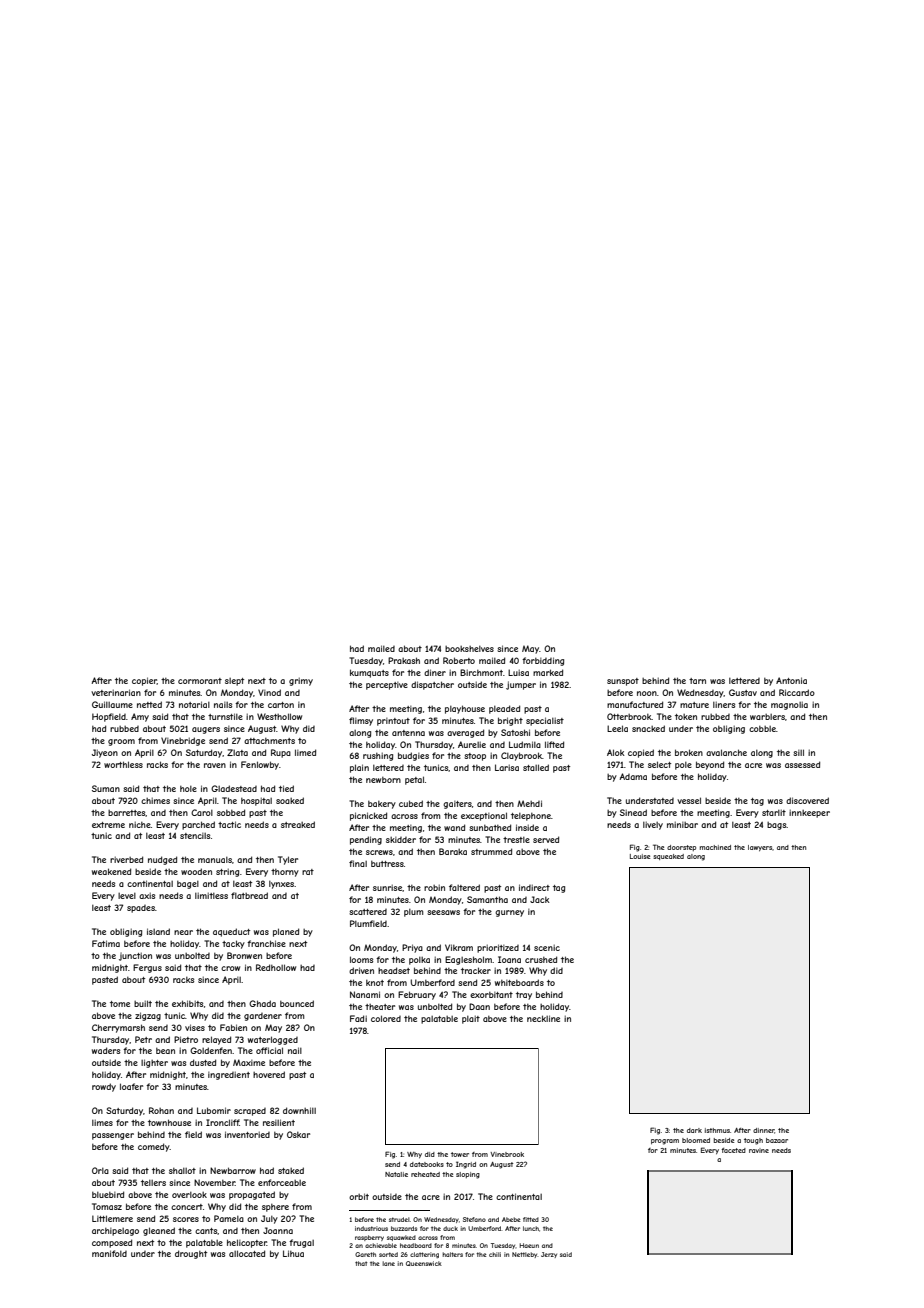 The width and height of the screenshot is (924, 1308). What do you see at coordinates (469, 649) in the screenshot?
I see `bookshelves` at bounding box center [469, 649].
